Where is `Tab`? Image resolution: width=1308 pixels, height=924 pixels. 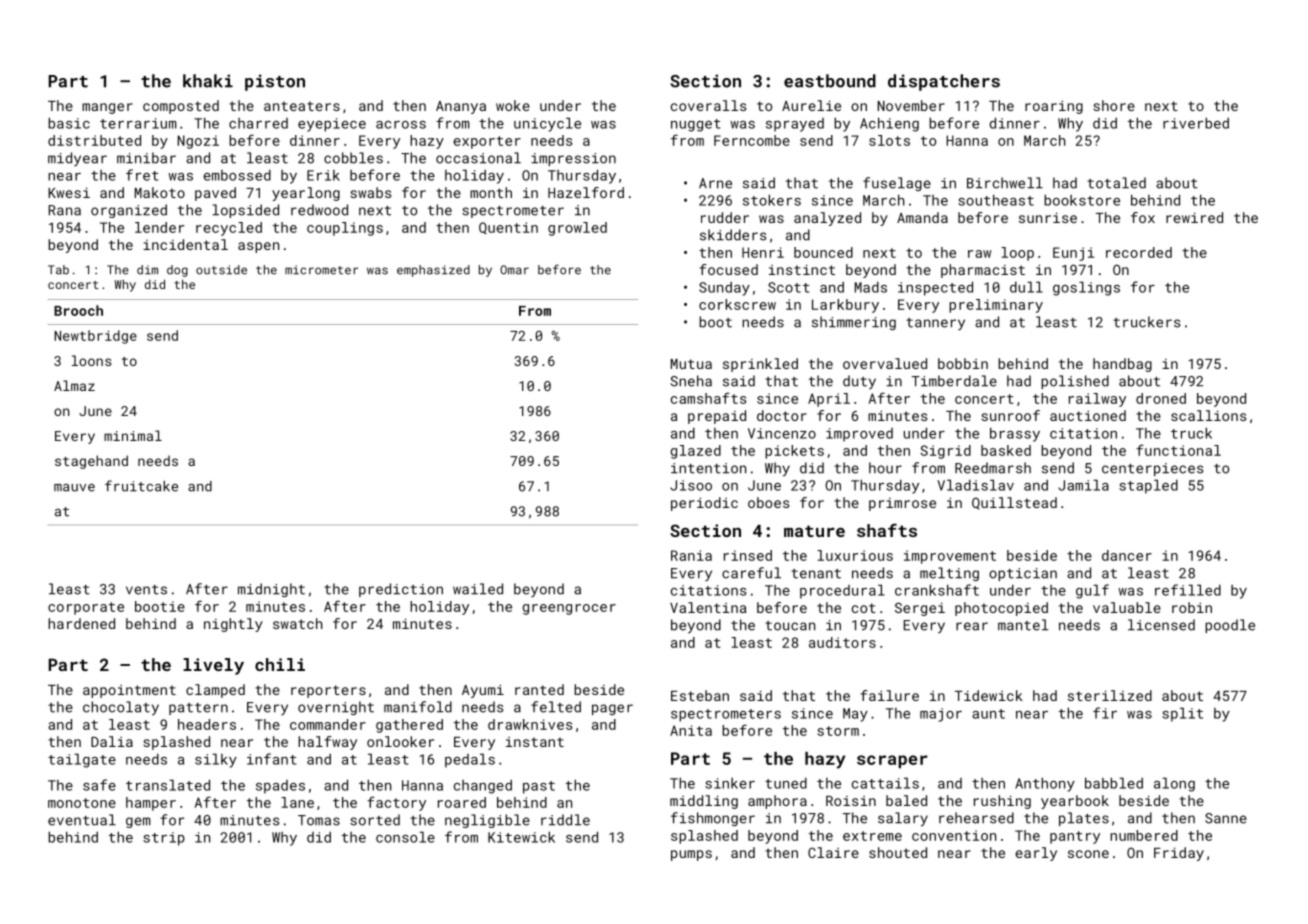 Tab is located at coordinates (58, 270).
